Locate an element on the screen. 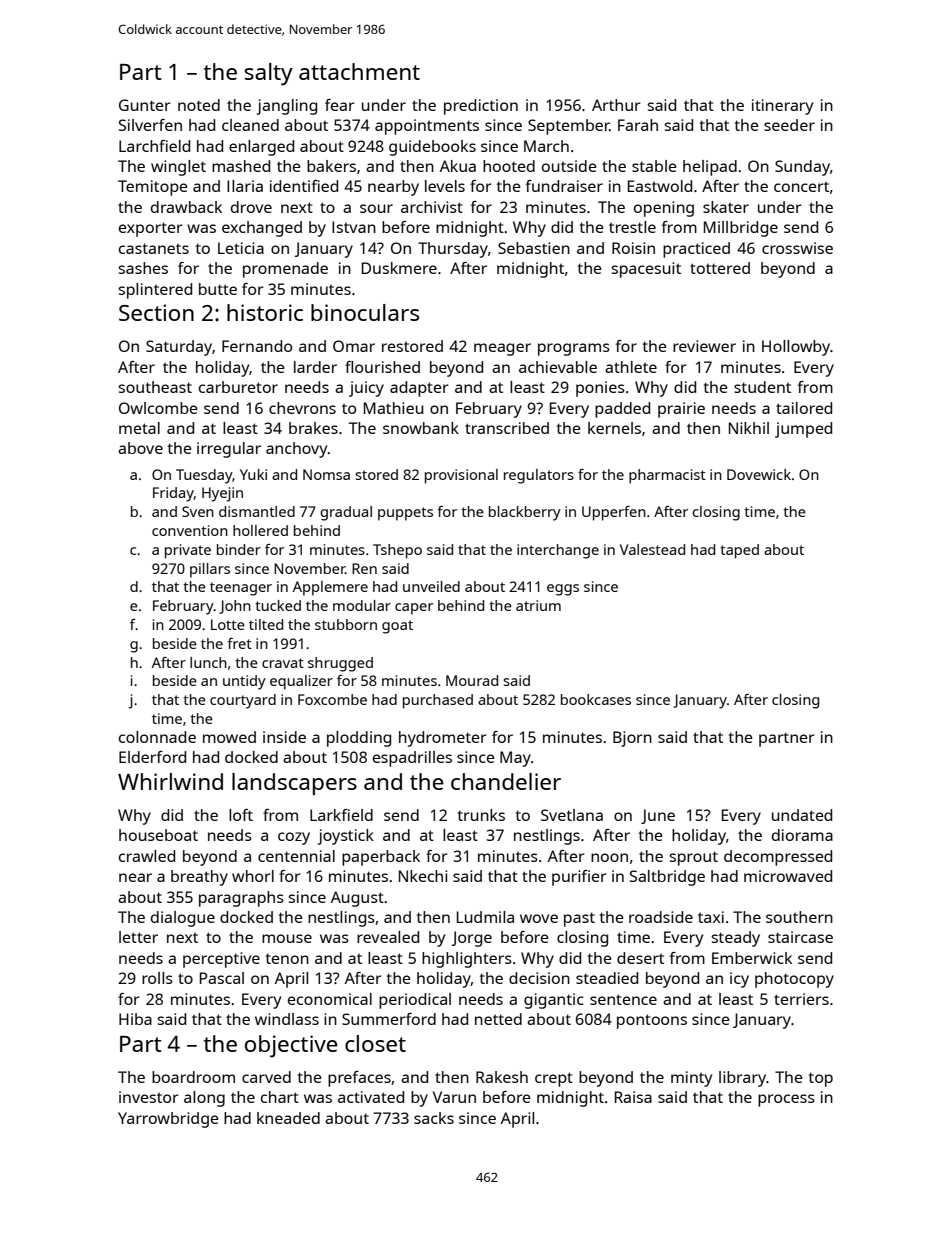  centennial is located at coordinates (296, 856).
